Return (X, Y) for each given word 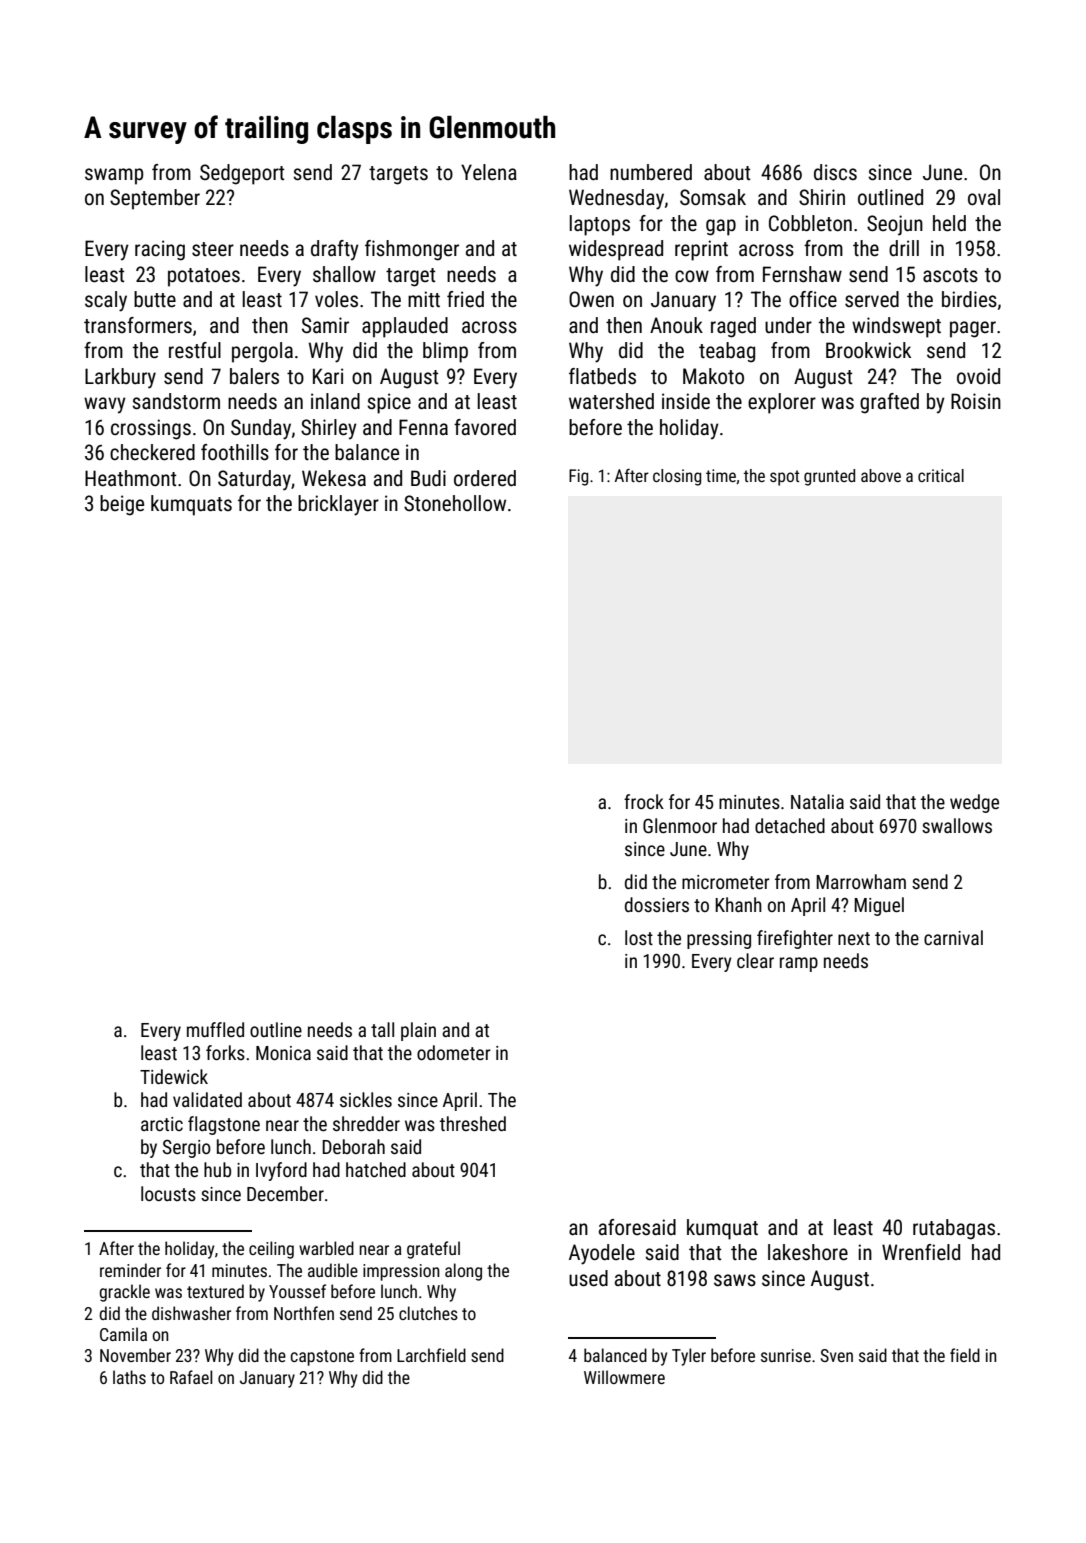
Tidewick (174, 1076)
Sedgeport (242, 174)
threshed (473, 1123)
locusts (168, 1193)
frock (644, 801)
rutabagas (954, 1229)
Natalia (817, 801)
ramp (799, 964)
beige (122, 505)
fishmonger (412, 250)
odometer (454, 1052)
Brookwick (868, 350)
